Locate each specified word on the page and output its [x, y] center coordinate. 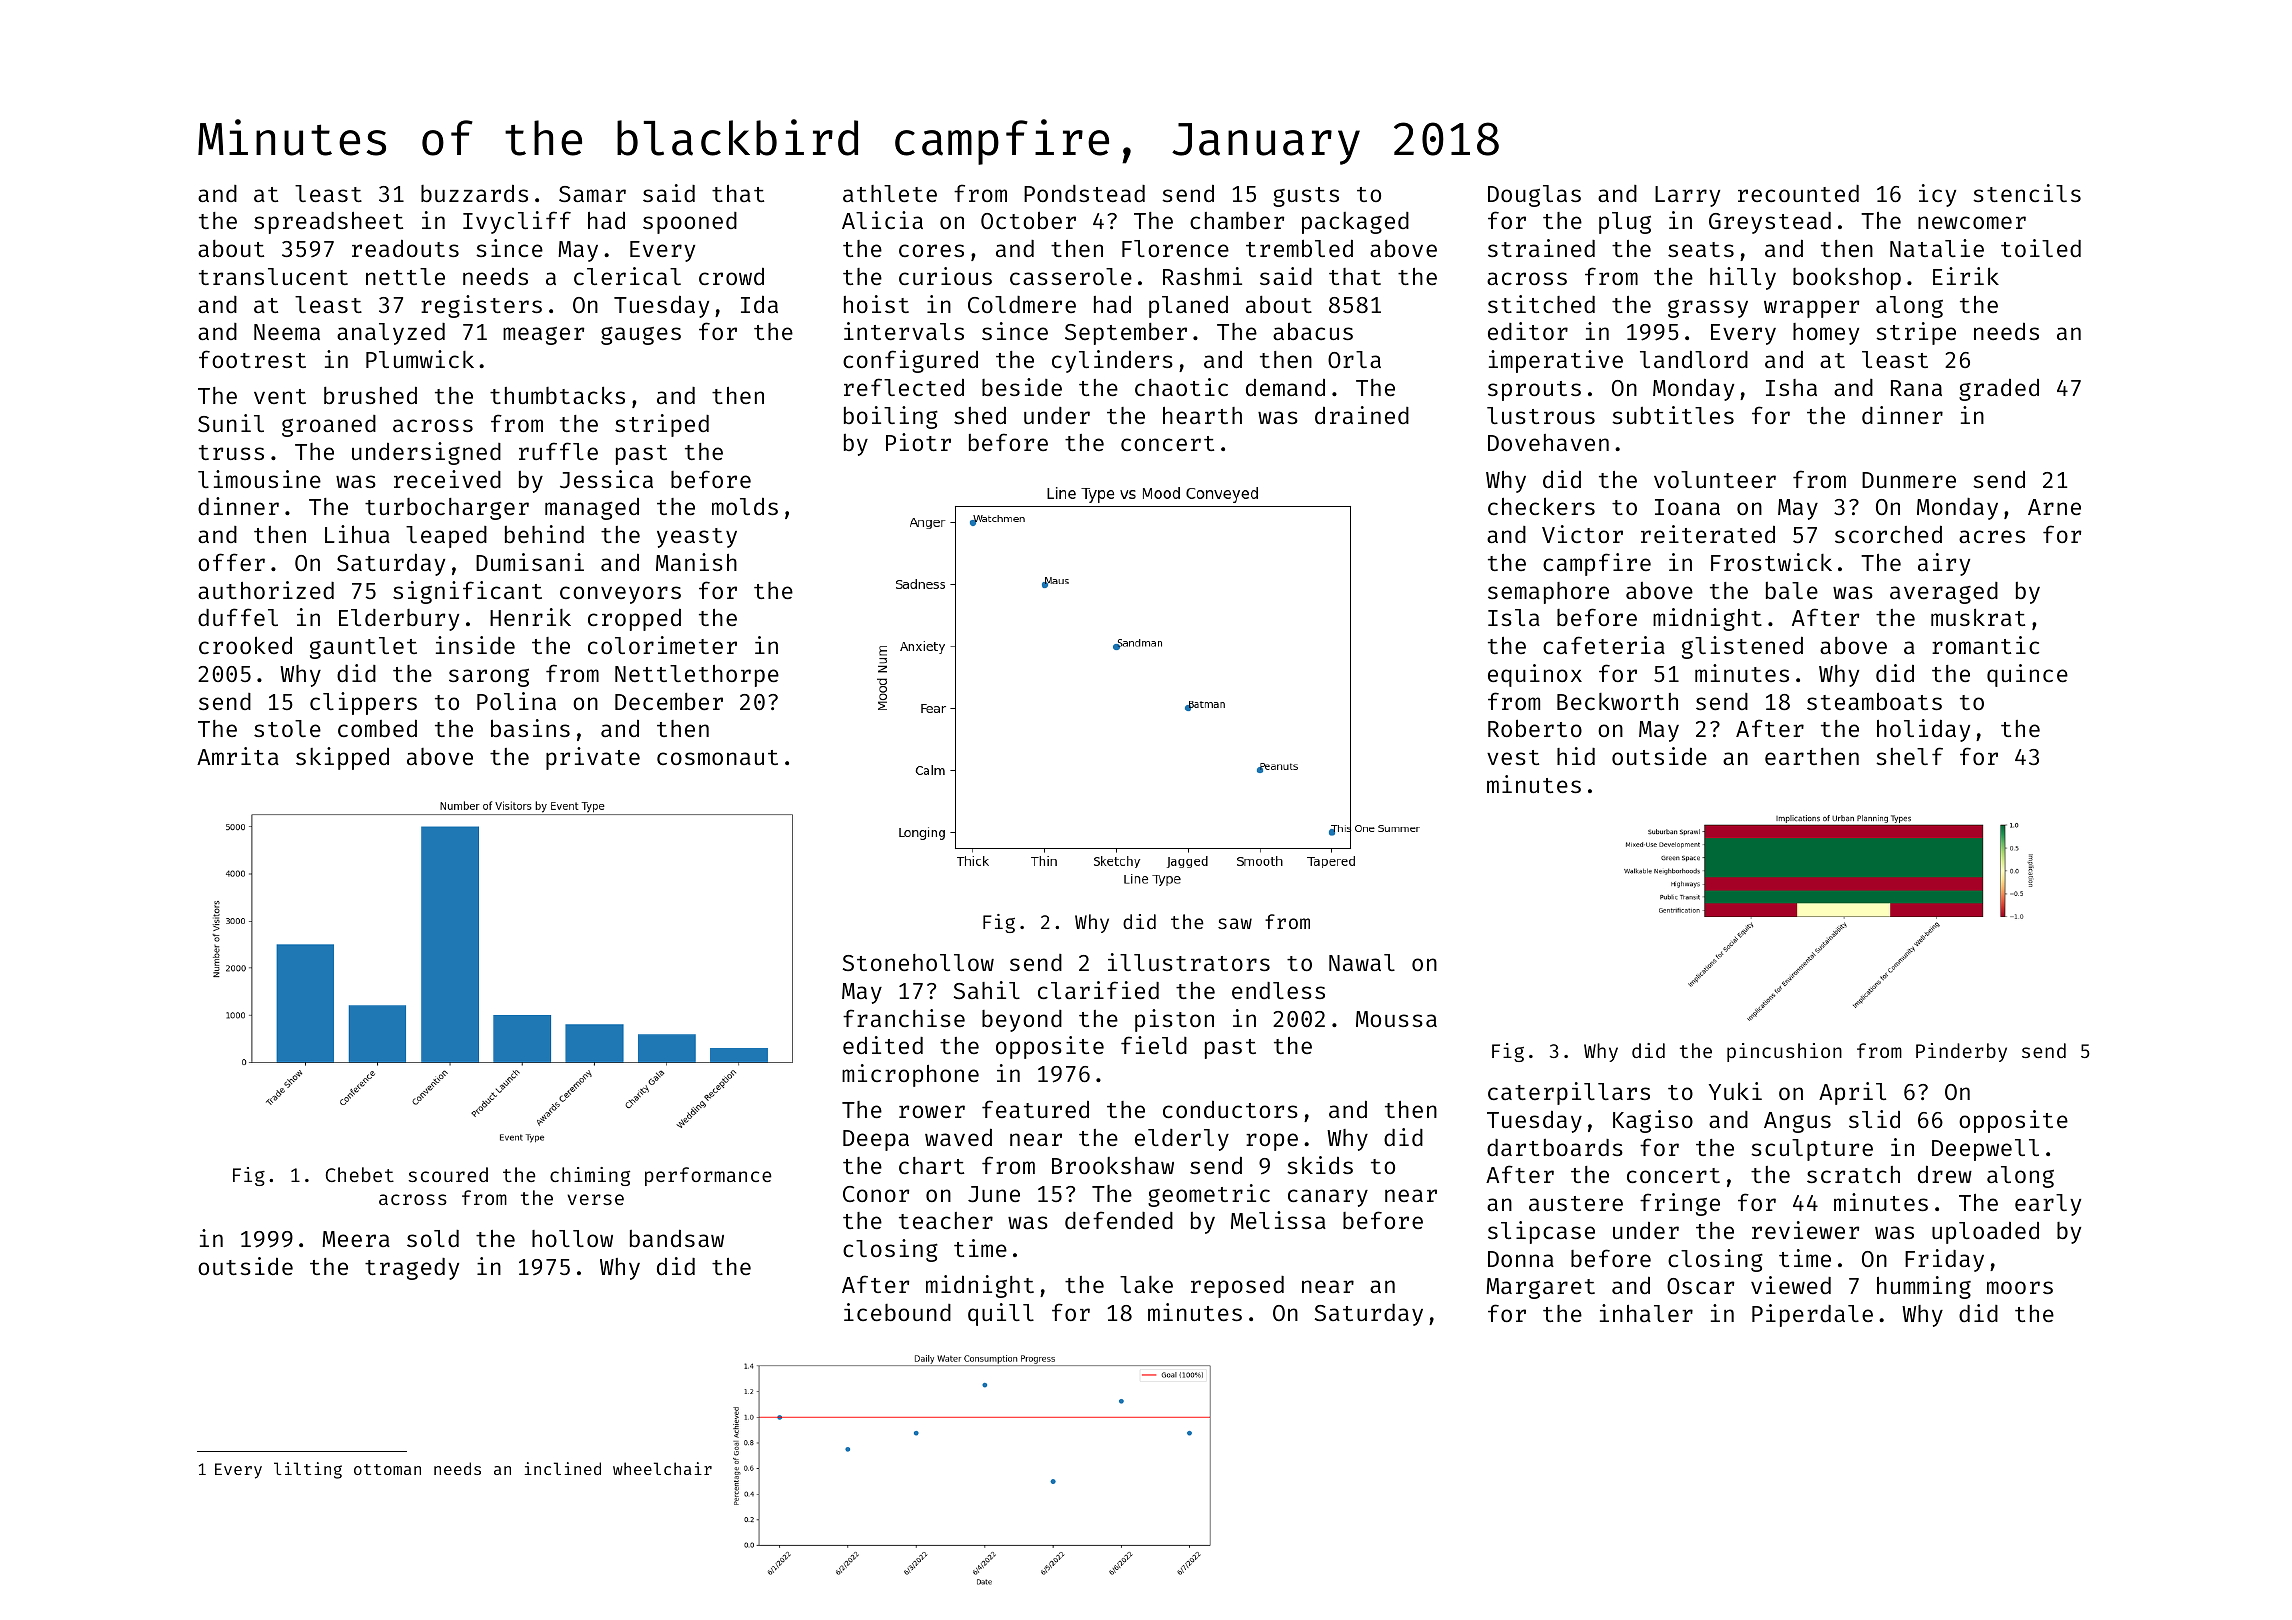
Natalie [1937, 248]
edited [883, 1045]
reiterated [1708, 534]
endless [1278, 990]
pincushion [1784, 1052]
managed [592, 509]
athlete [890, 193]
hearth [1202, 415]
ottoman [387, 1469]
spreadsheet [328, 223]
